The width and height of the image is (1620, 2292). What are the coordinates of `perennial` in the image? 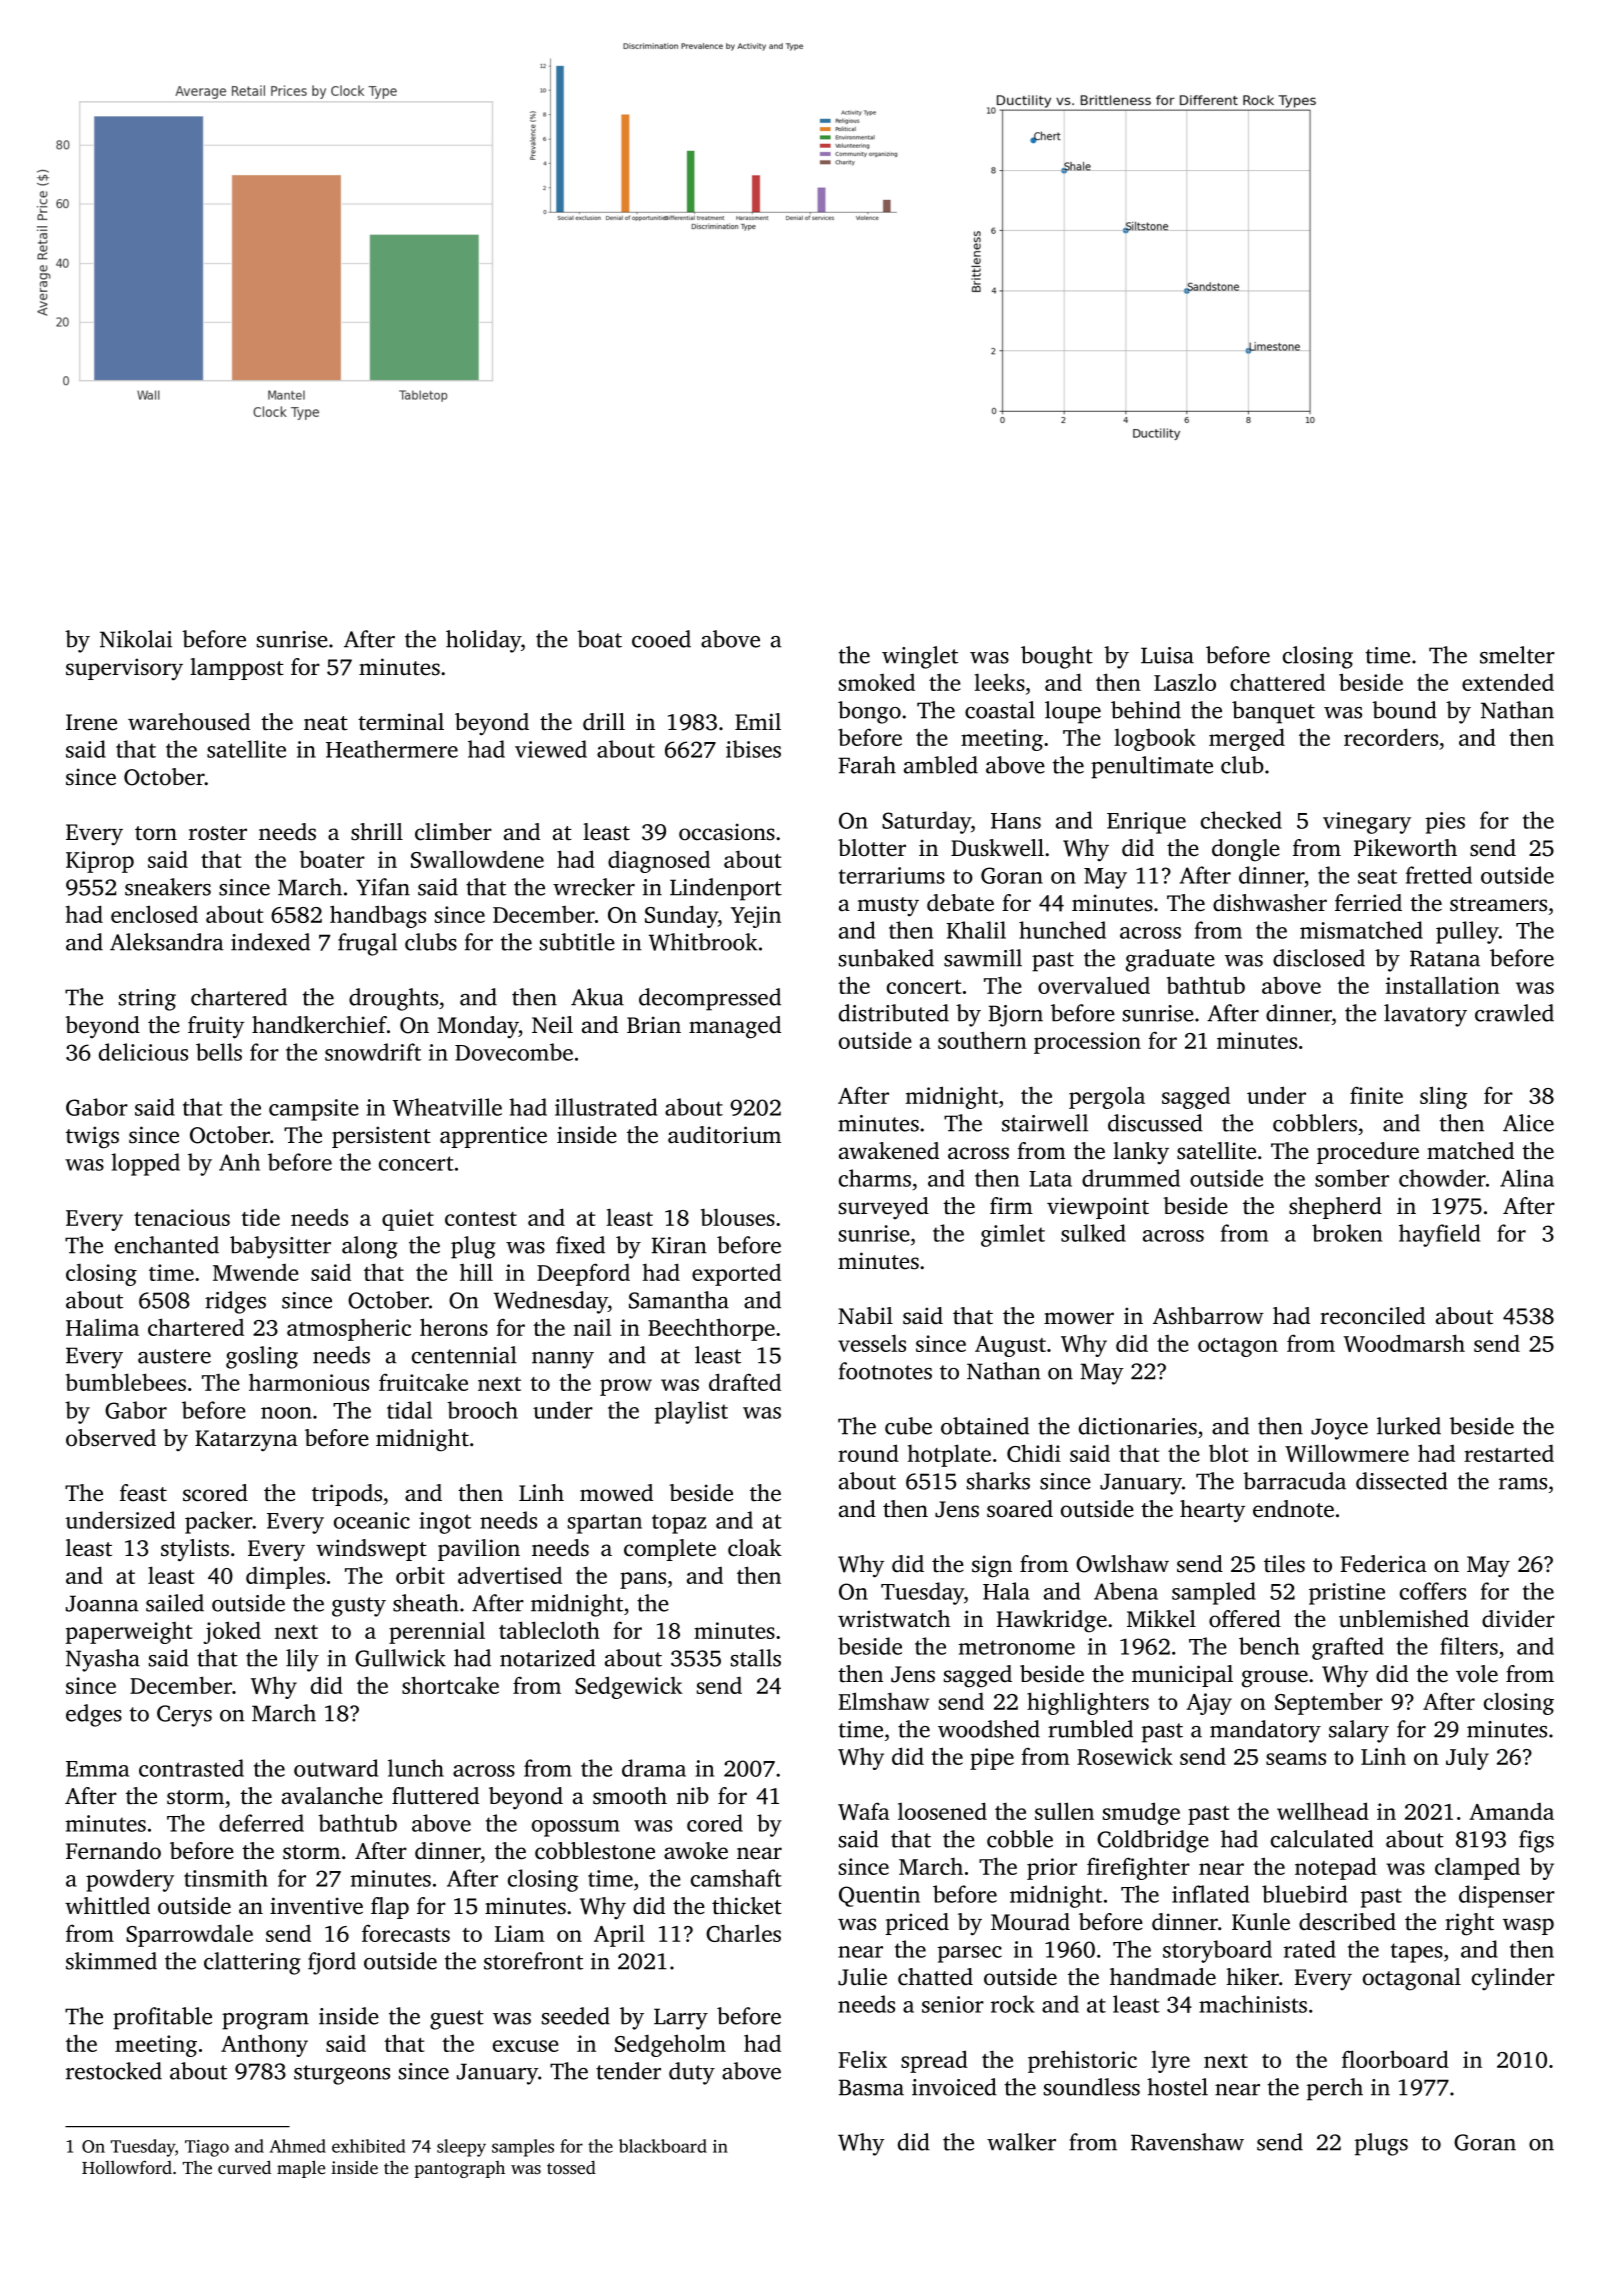 It's located at (437, 1632).
